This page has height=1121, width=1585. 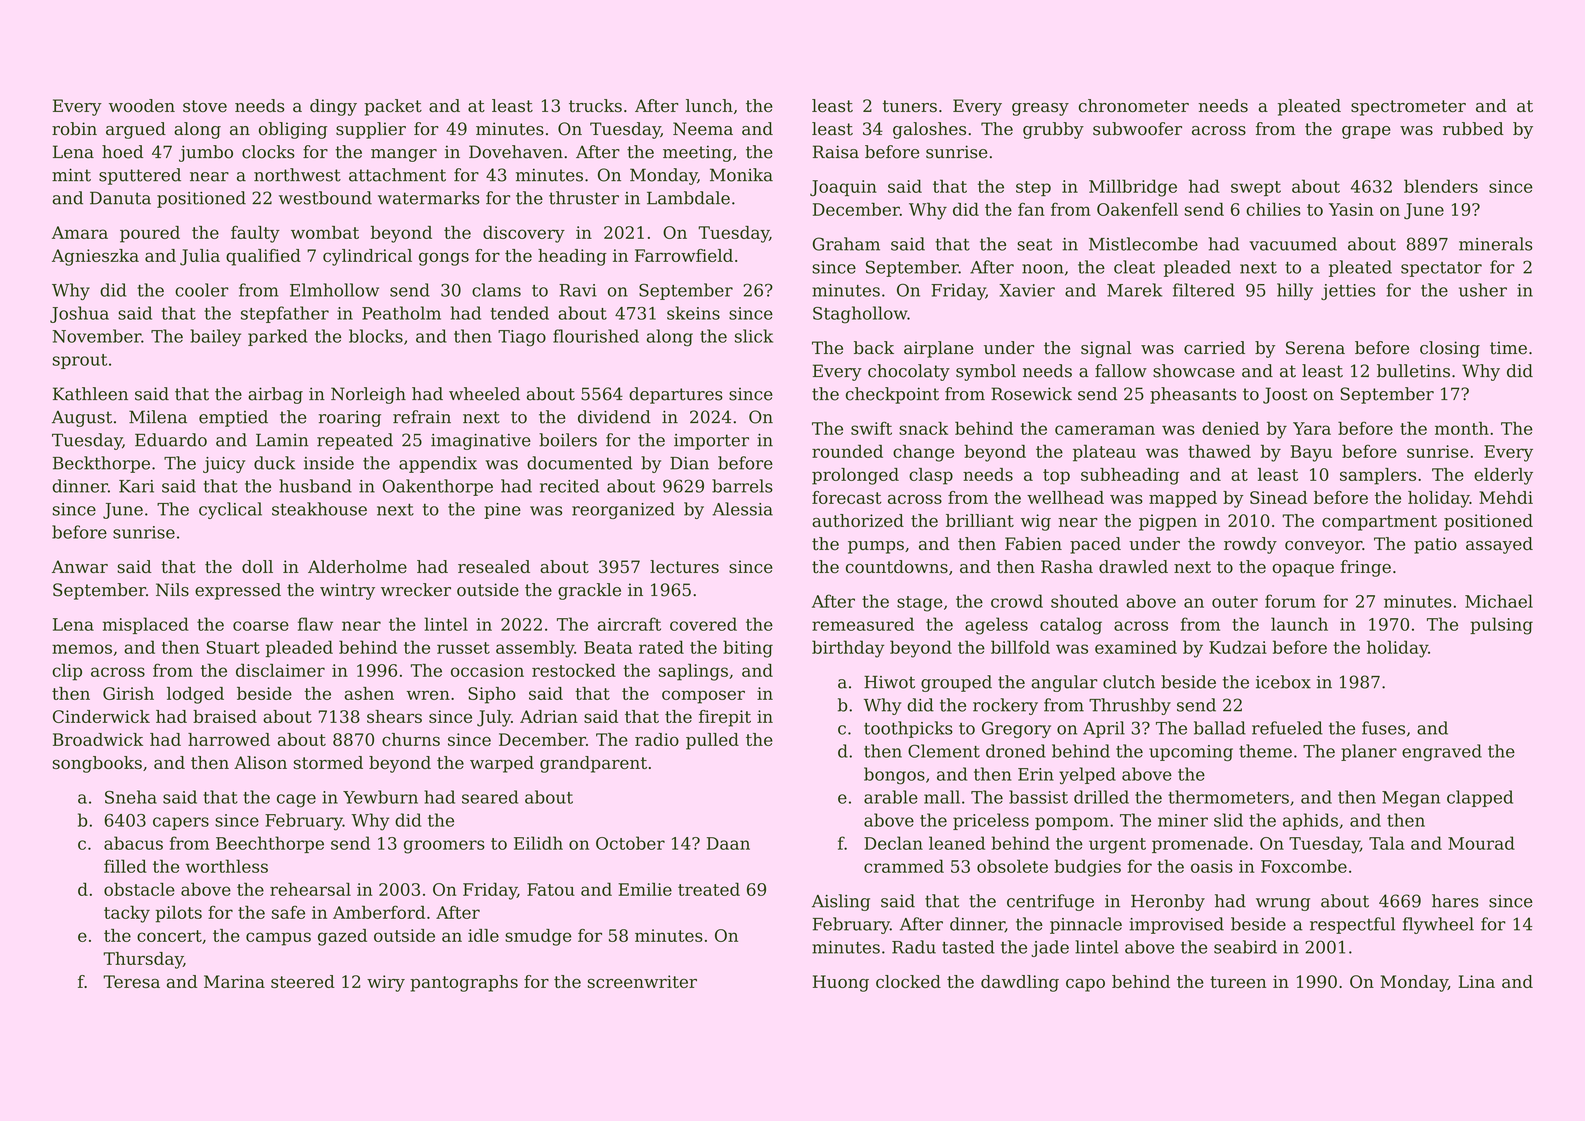 I want to click on stove, so click(x=205, y=106).
